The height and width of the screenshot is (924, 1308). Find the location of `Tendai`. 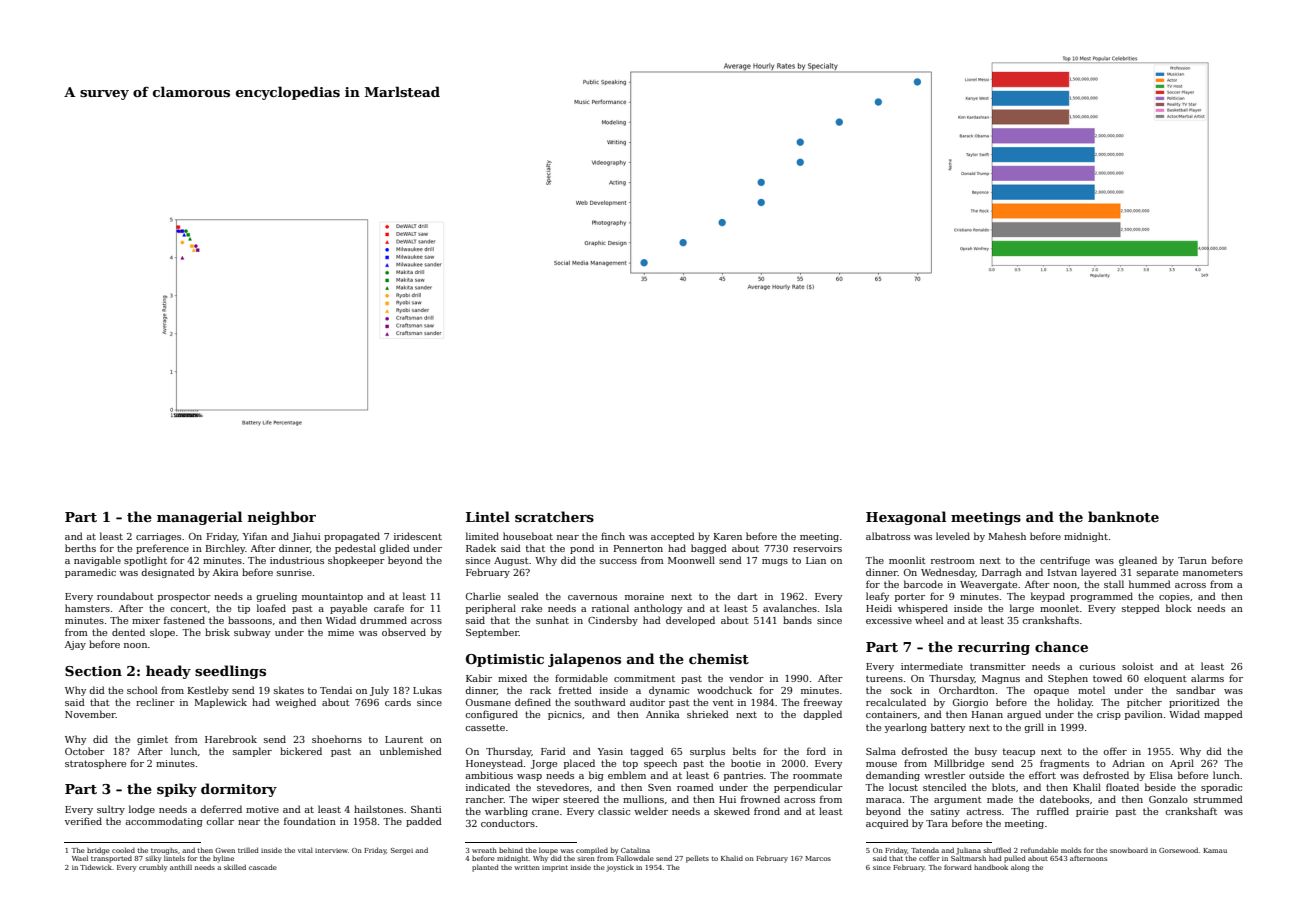

Tendai is located at coordinates (336, 690).
